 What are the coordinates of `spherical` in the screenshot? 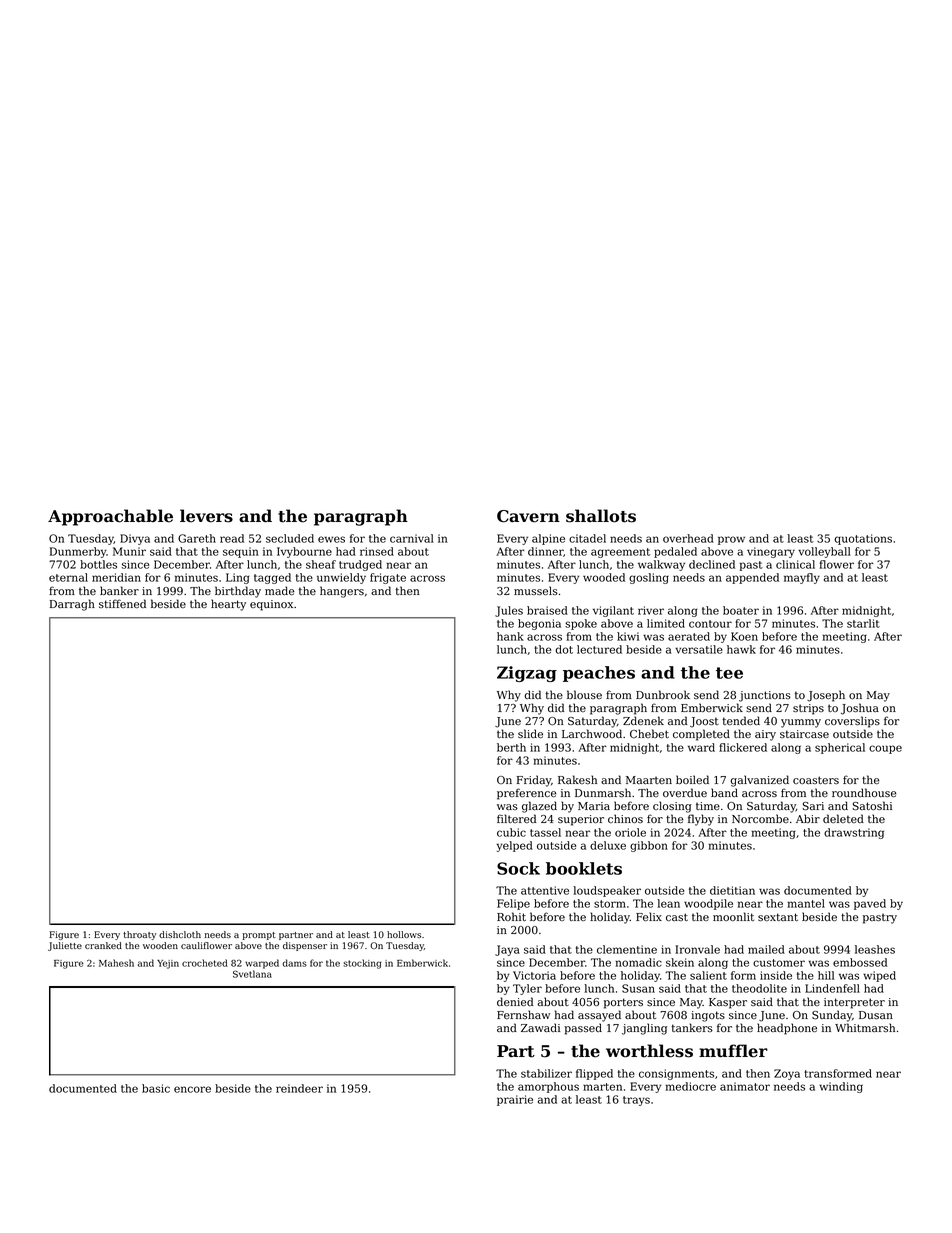 It's located at (840, 748).
